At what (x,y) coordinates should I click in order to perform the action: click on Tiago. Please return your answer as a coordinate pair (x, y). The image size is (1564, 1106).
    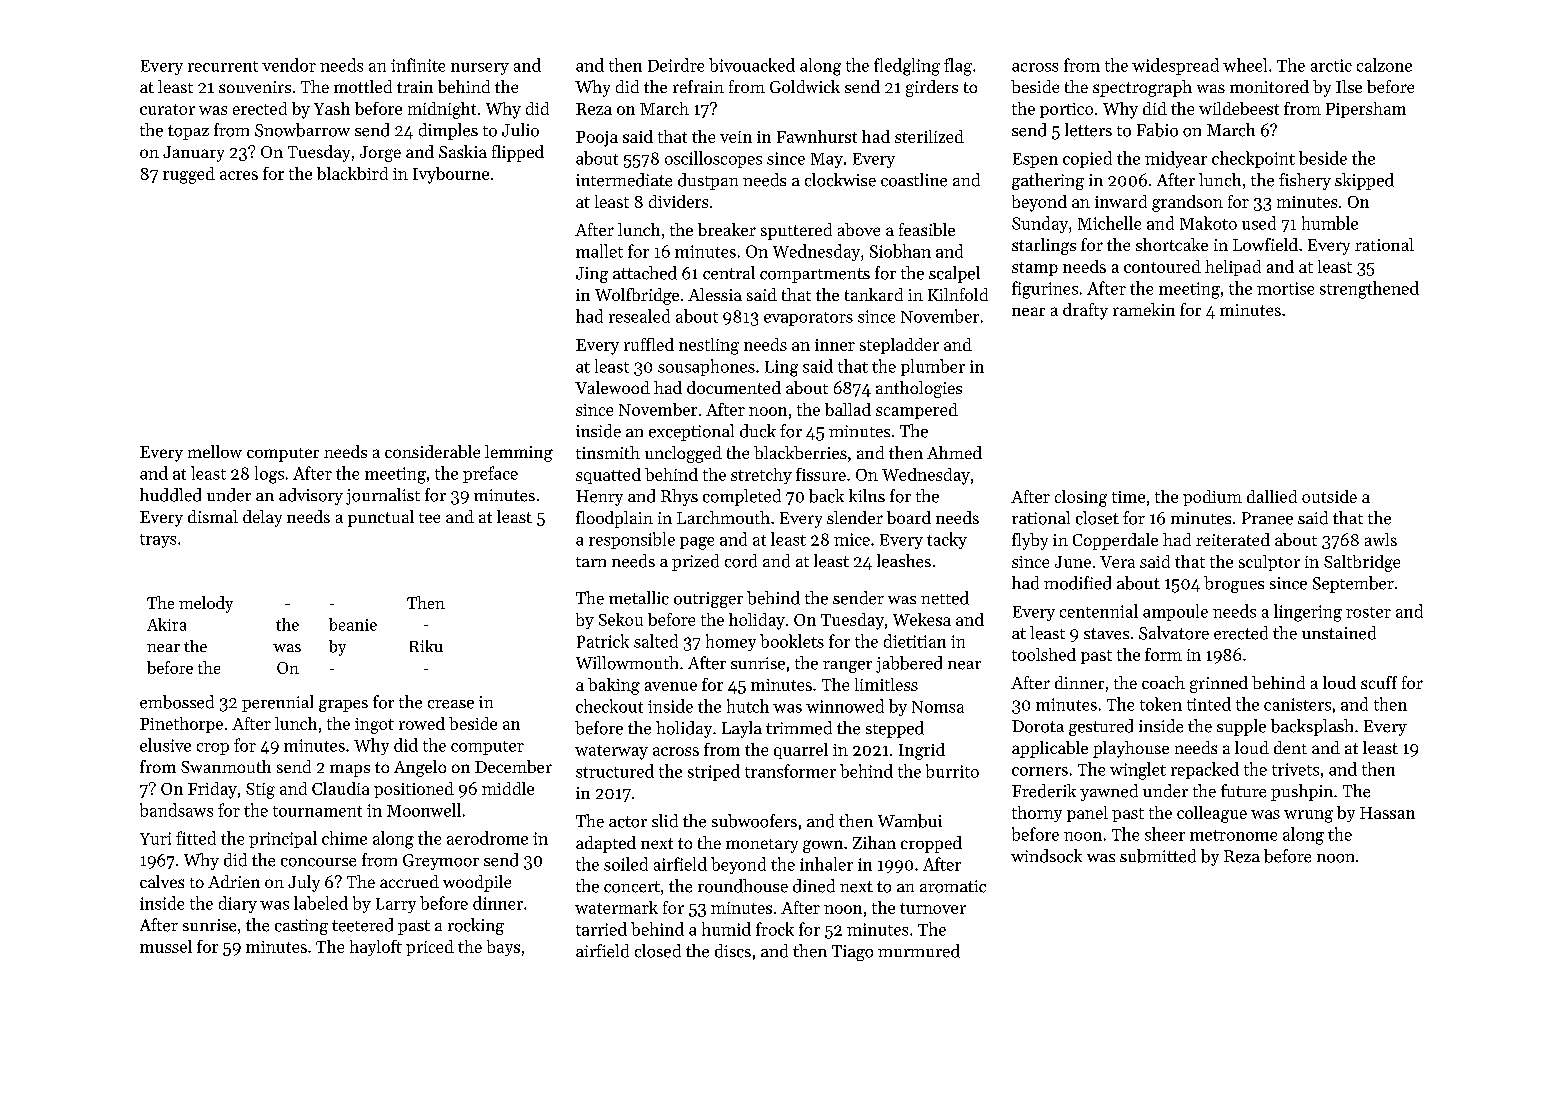
    Looking at the image, I should click on (852, 953).
